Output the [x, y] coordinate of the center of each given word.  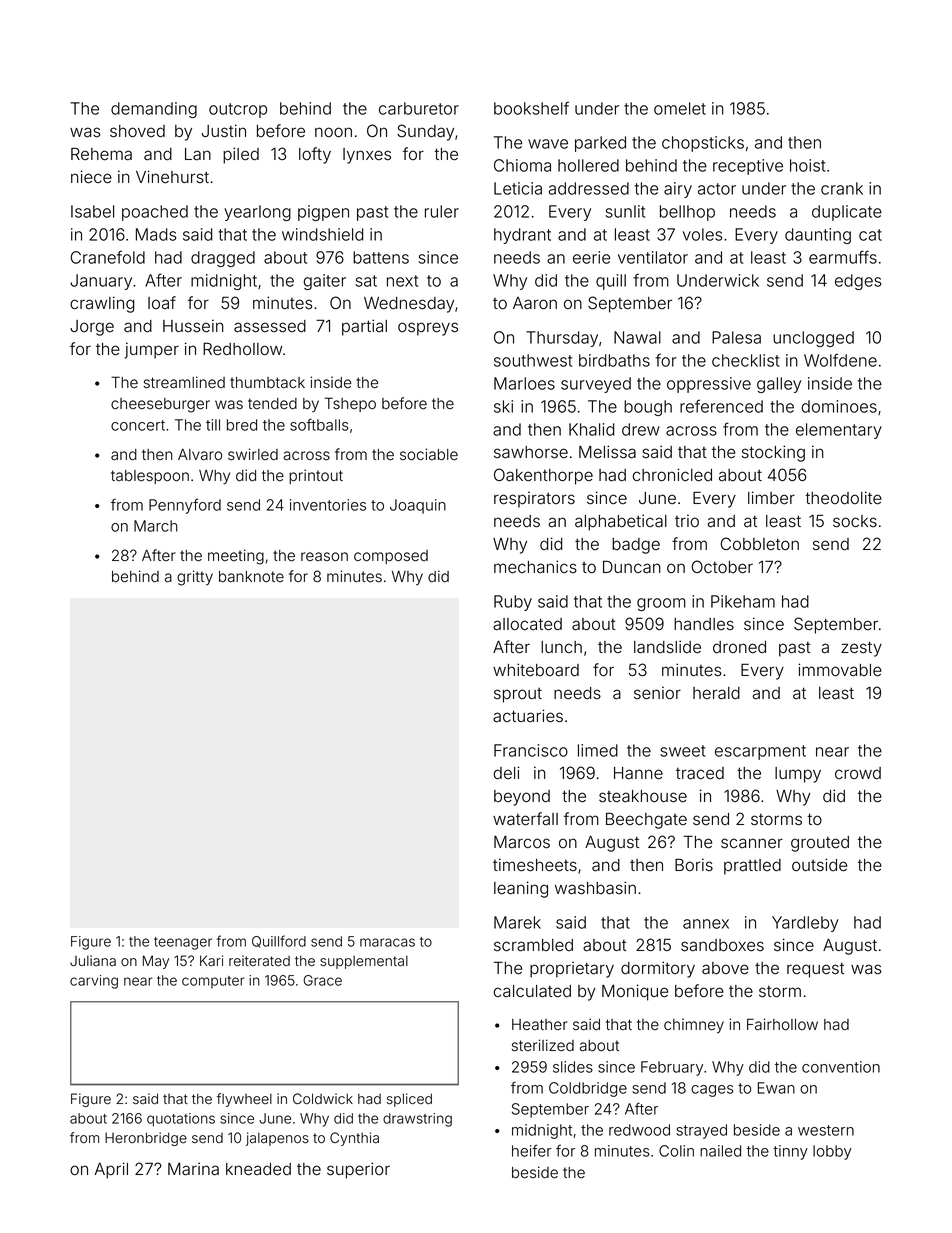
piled [241, 155]
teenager [183, 943]
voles [702, 234]
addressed [589, 188]
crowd [858, 773]
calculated [532, 991]
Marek [517, 922]
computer [213, 982]
